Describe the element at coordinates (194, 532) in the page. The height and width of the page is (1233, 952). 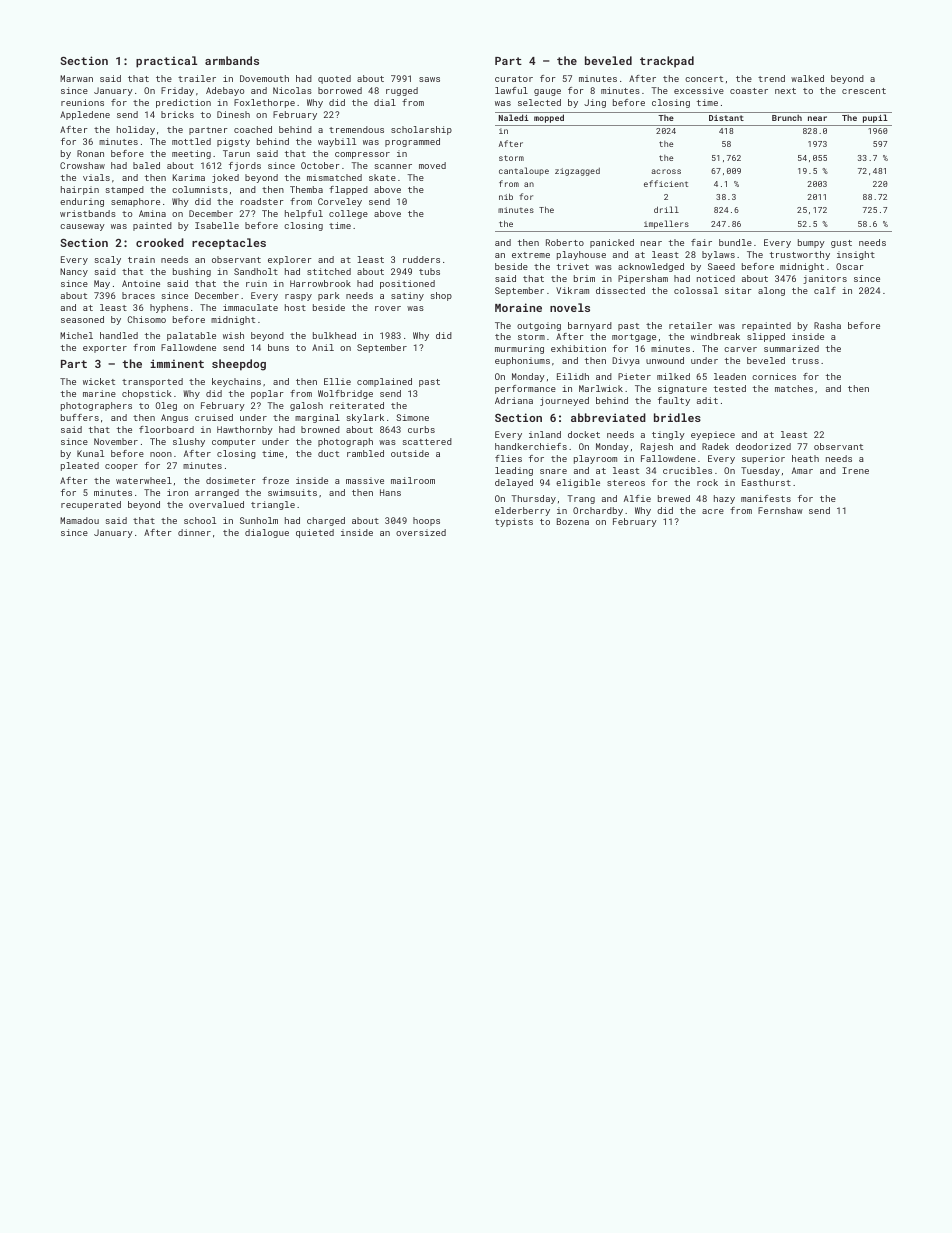
I see `dinner` at that location.
